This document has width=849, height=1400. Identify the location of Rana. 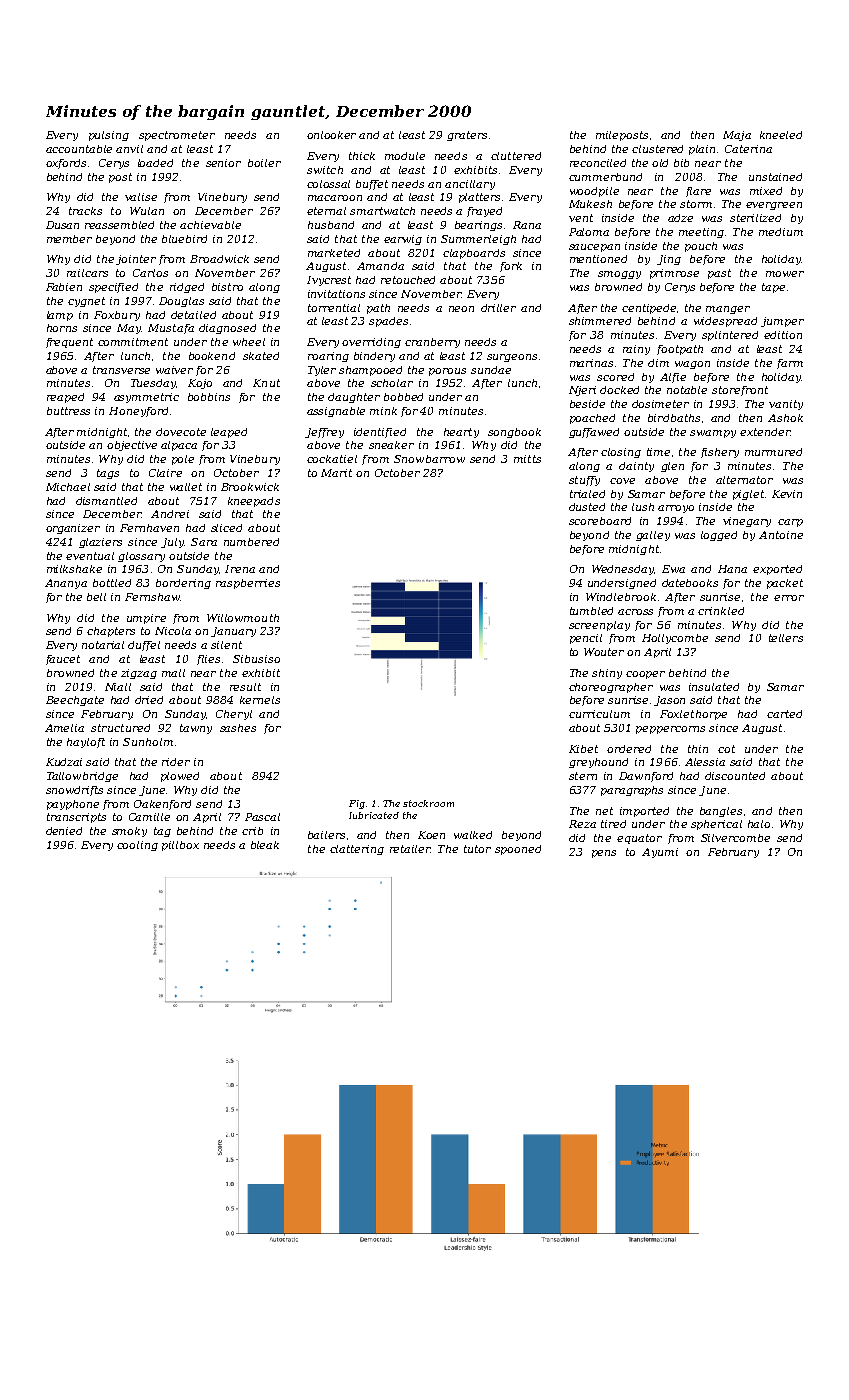
(527, 225).
